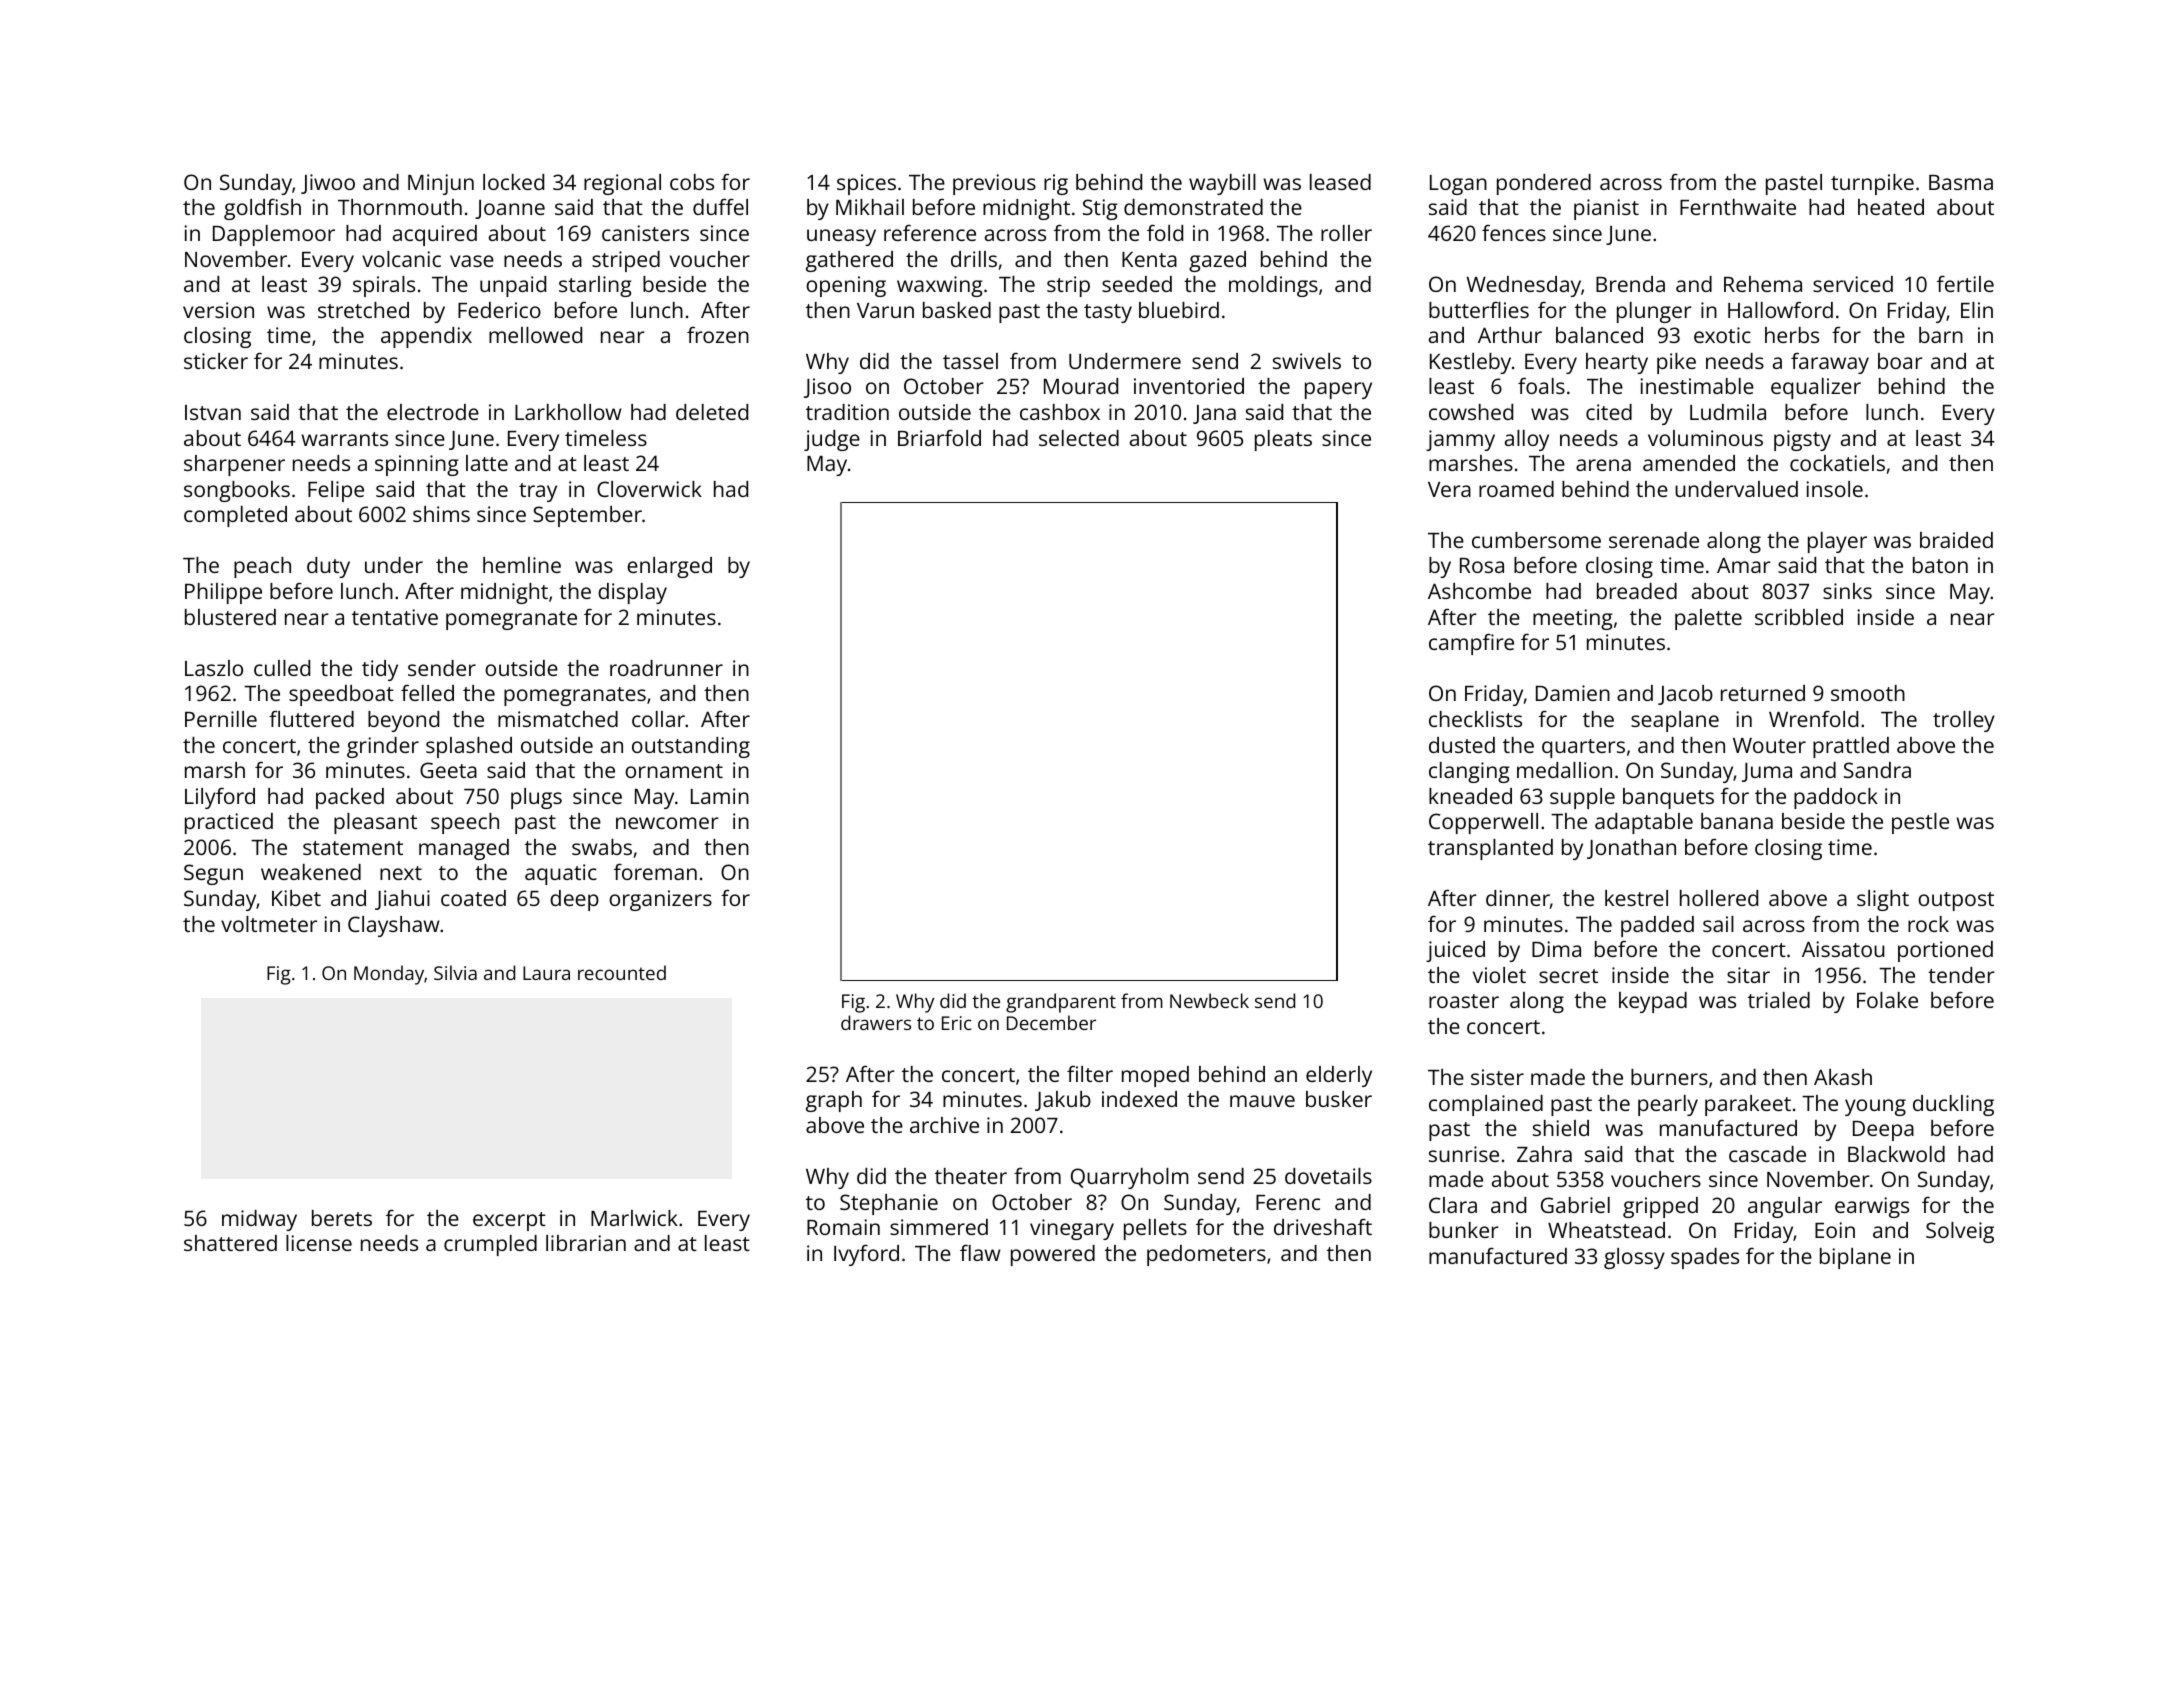  Describe the element at coordinates (720, 796) in the screenshot. I see `Lamin` at that location.
